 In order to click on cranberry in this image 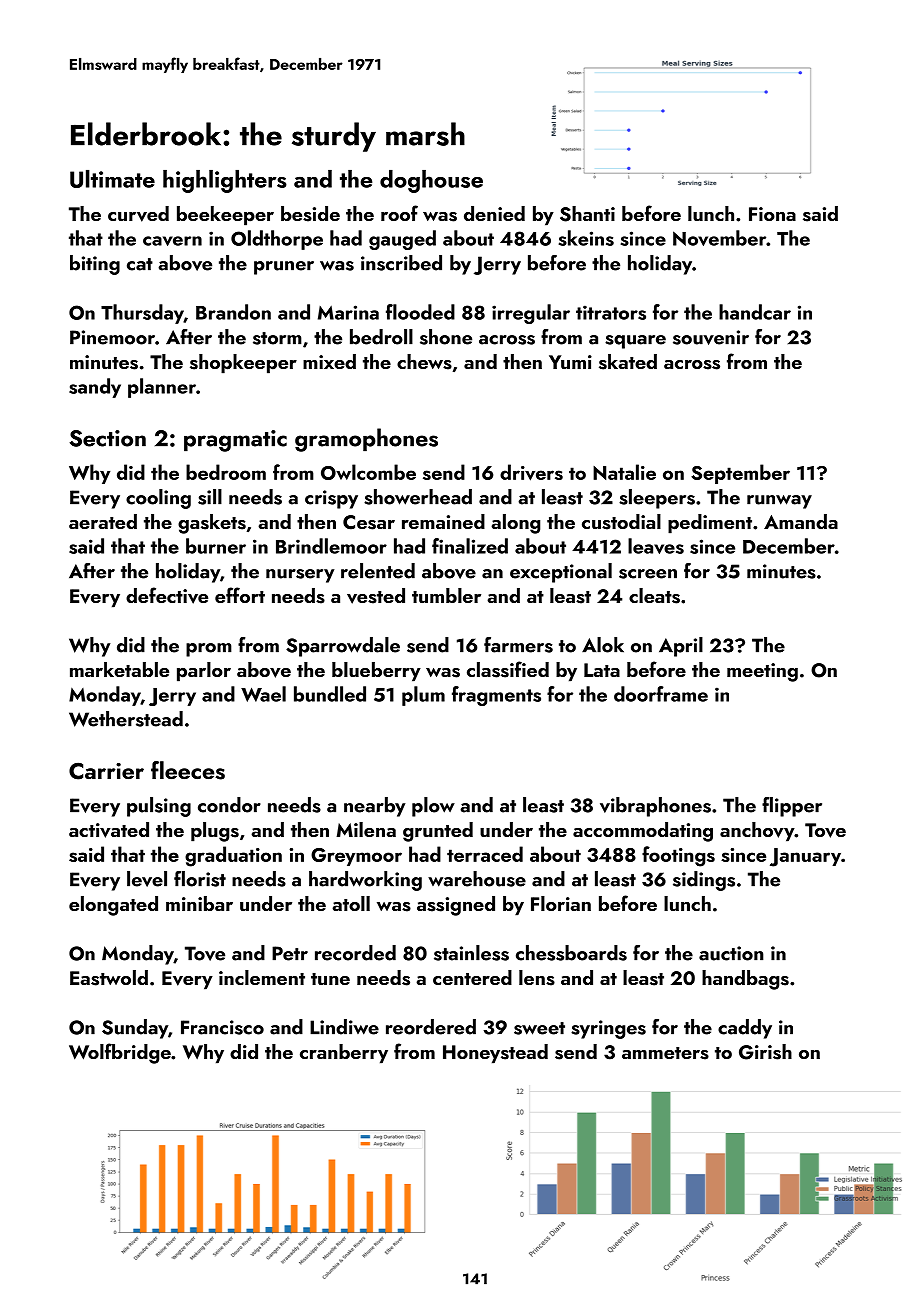, I will do `click(344, 1054)`.
